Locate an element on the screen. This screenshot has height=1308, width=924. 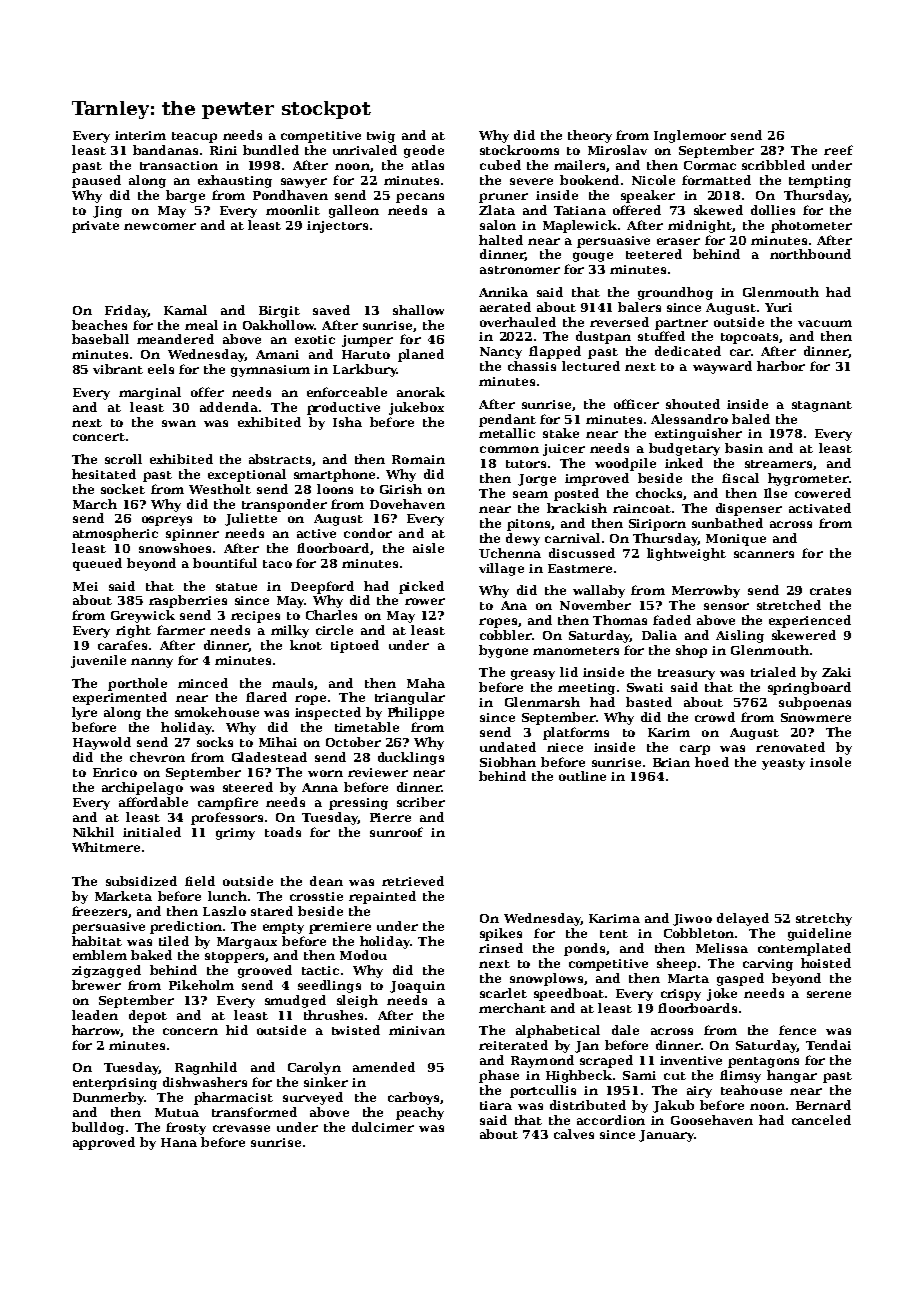
Enrico is located at coordinates (115, 772).
